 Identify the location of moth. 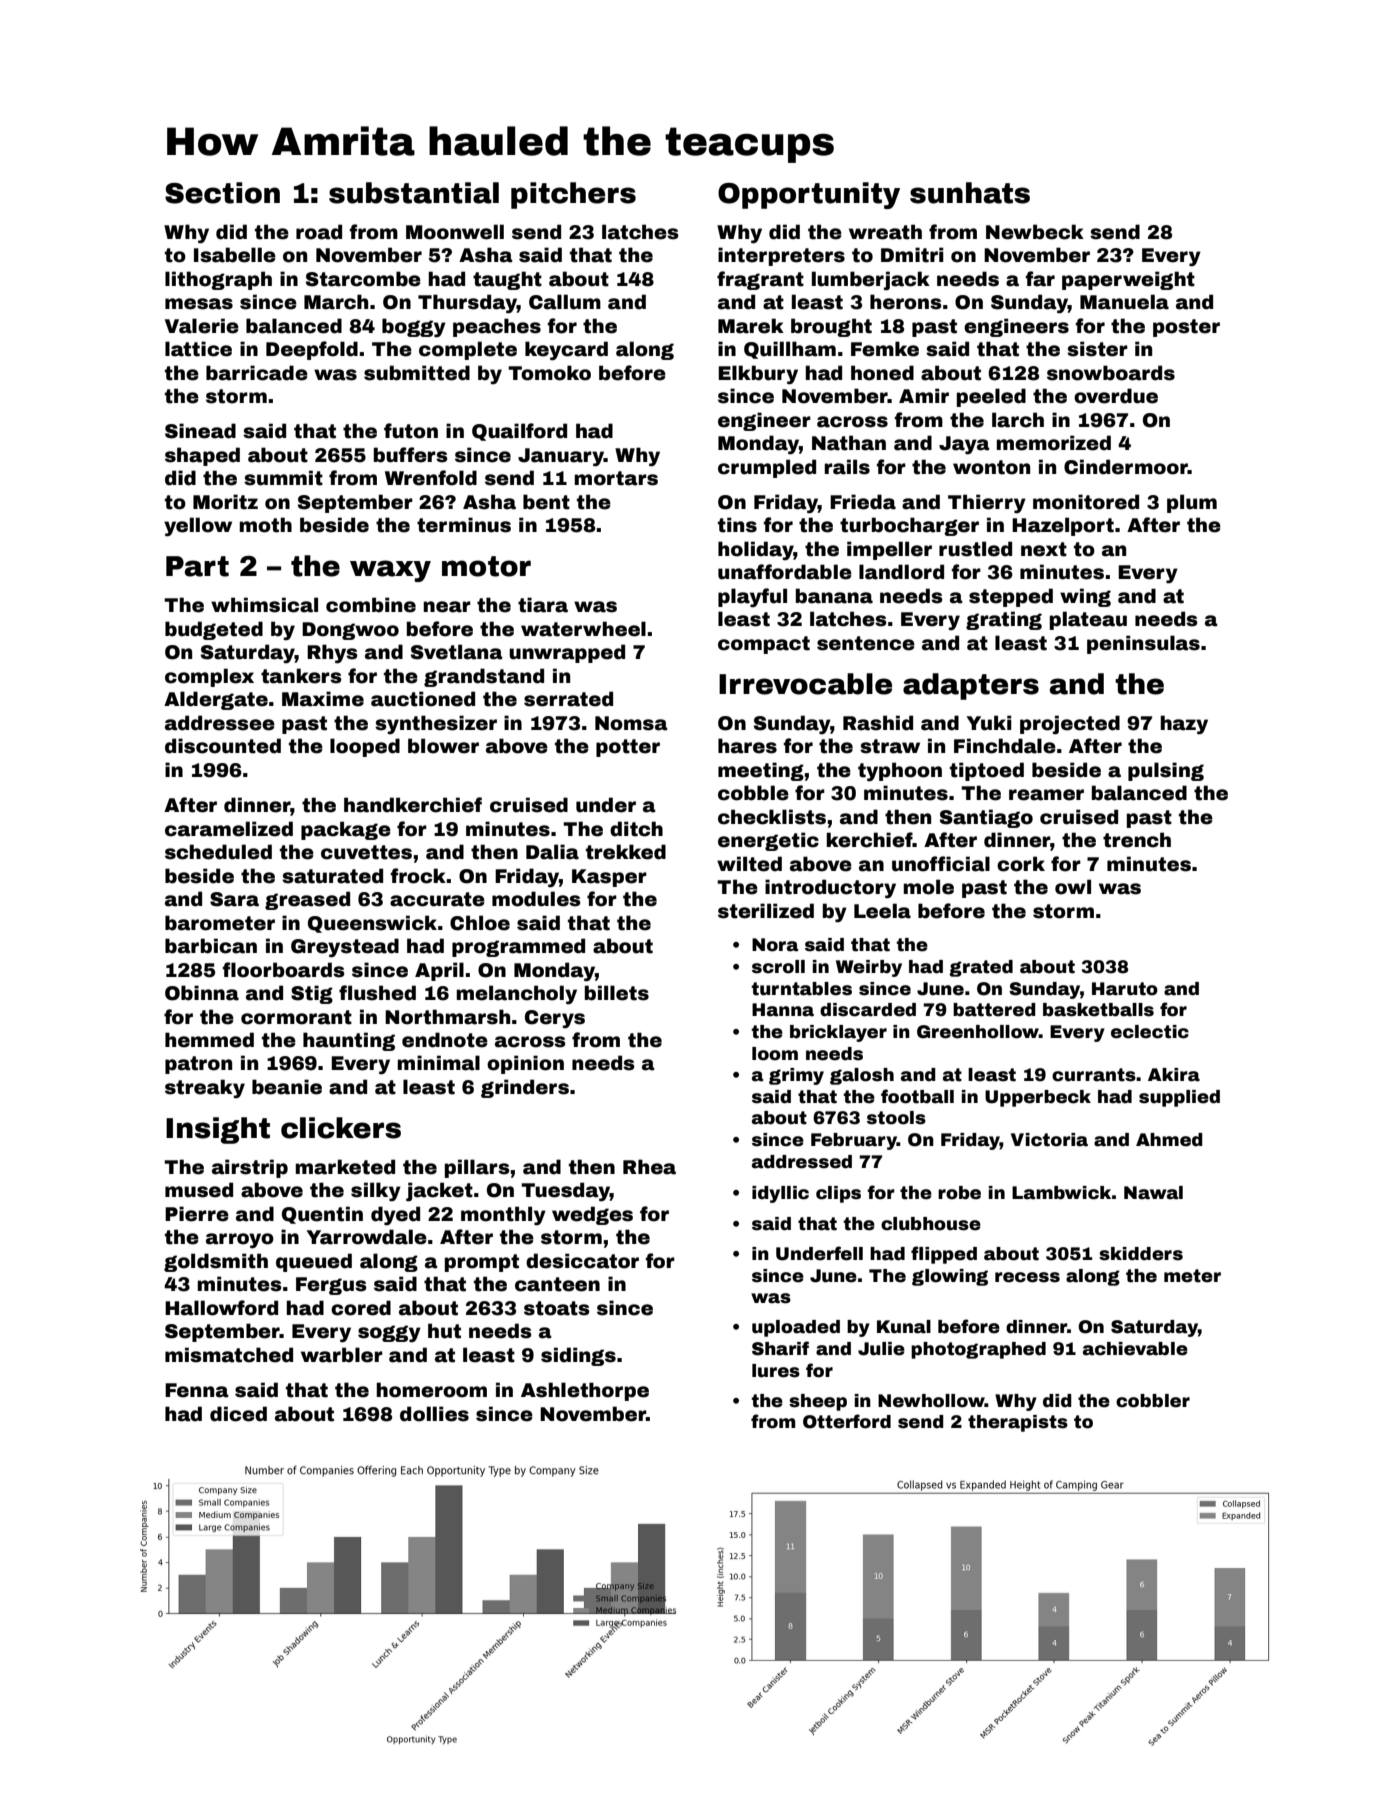
(265, 525).
